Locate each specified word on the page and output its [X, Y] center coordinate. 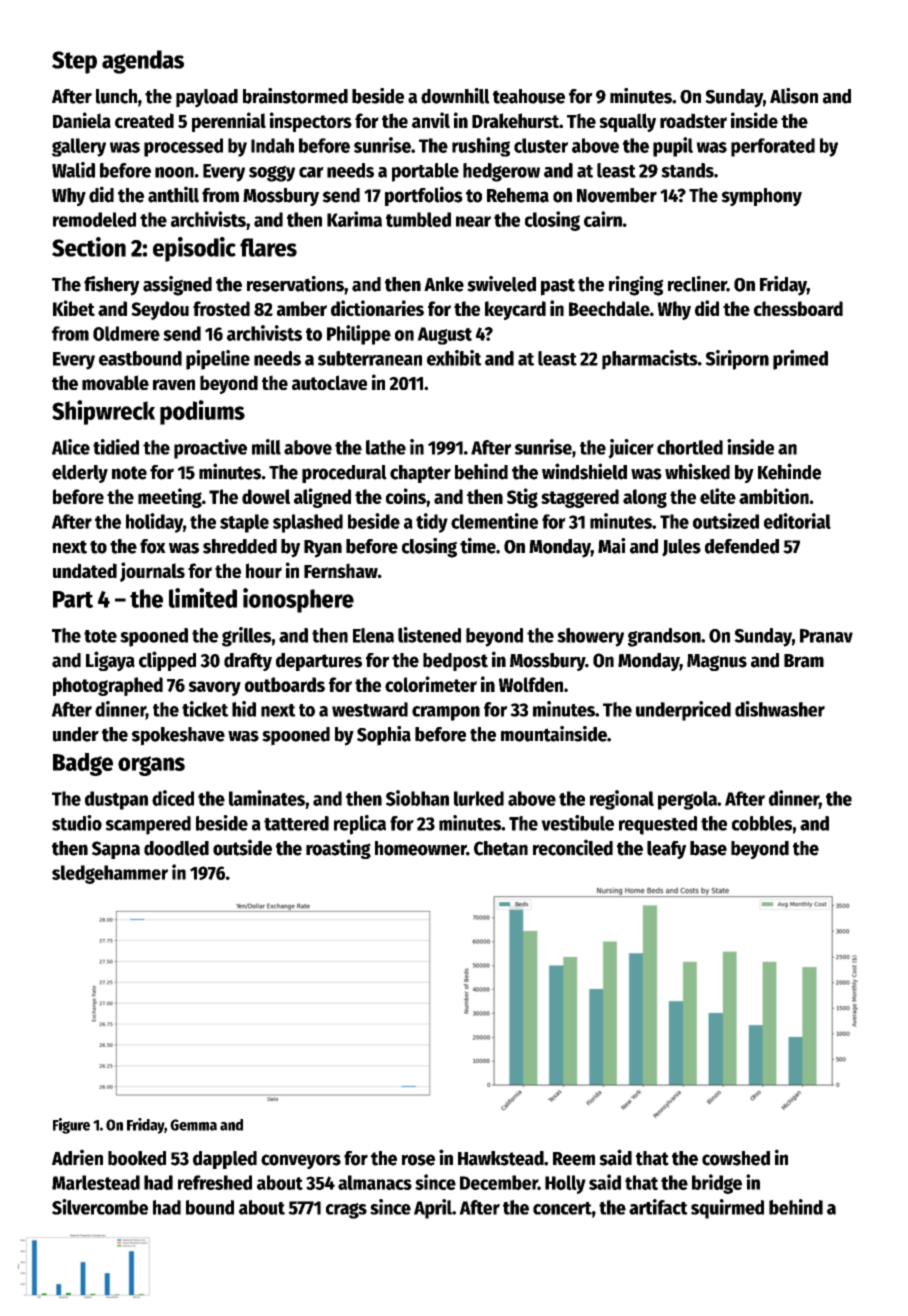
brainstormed [295, 96]
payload [207, 98]
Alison [794, 96]
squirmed [727, 1209]
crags [346, 1211]
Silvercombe [100, 1207]
